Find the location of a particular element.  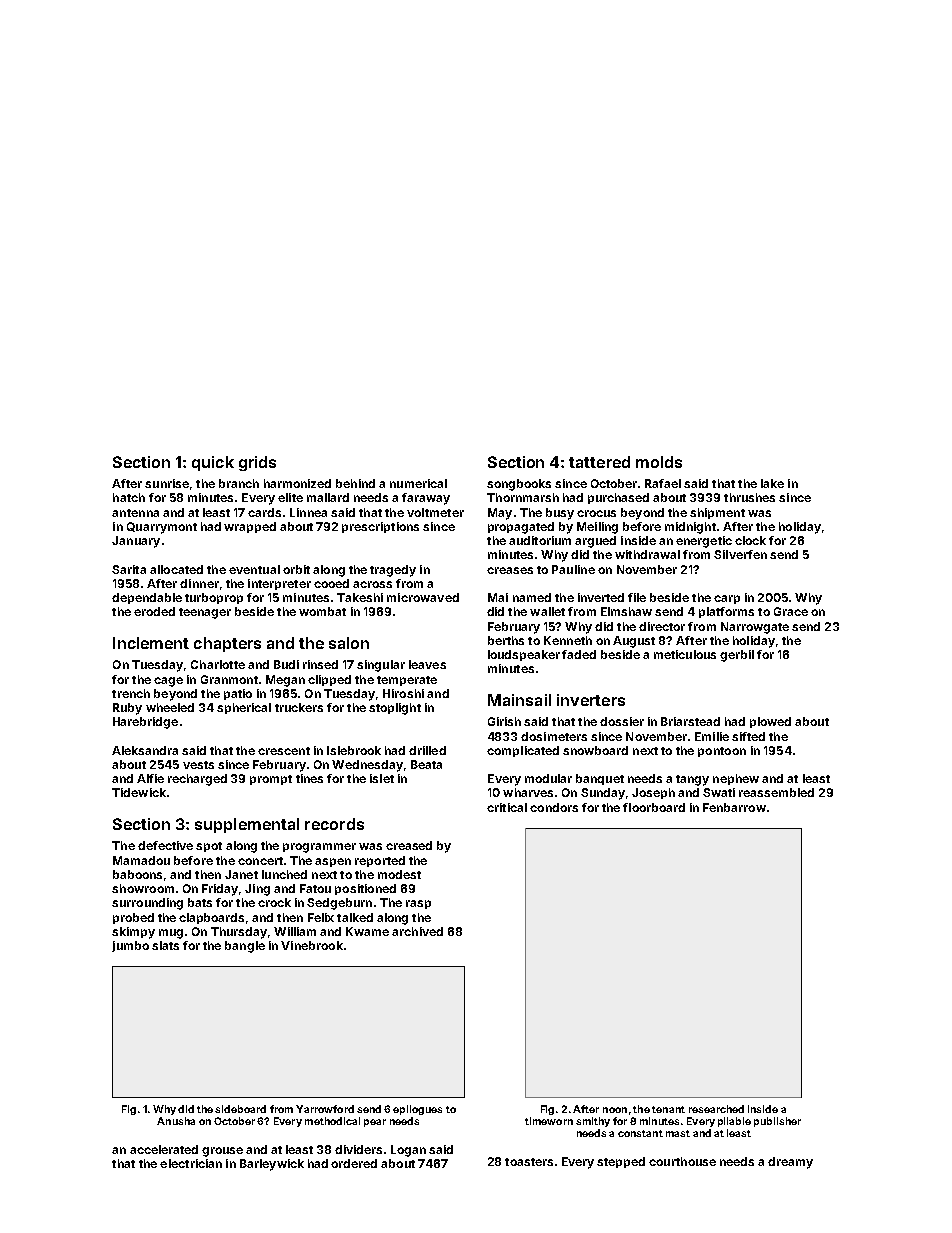

Kwame is located at coordinates (367, 931).
